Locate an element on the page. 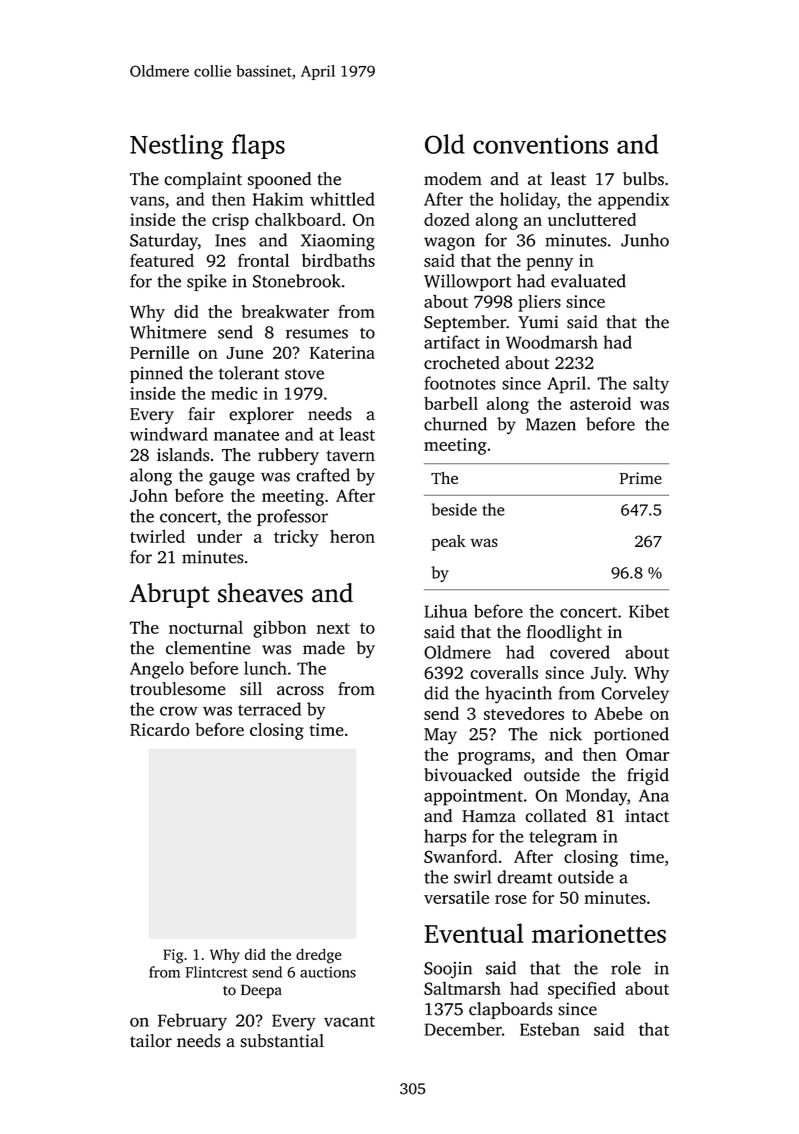 The height and width of the page is (1134, 799). rose is located at coordinates (511, 899).
